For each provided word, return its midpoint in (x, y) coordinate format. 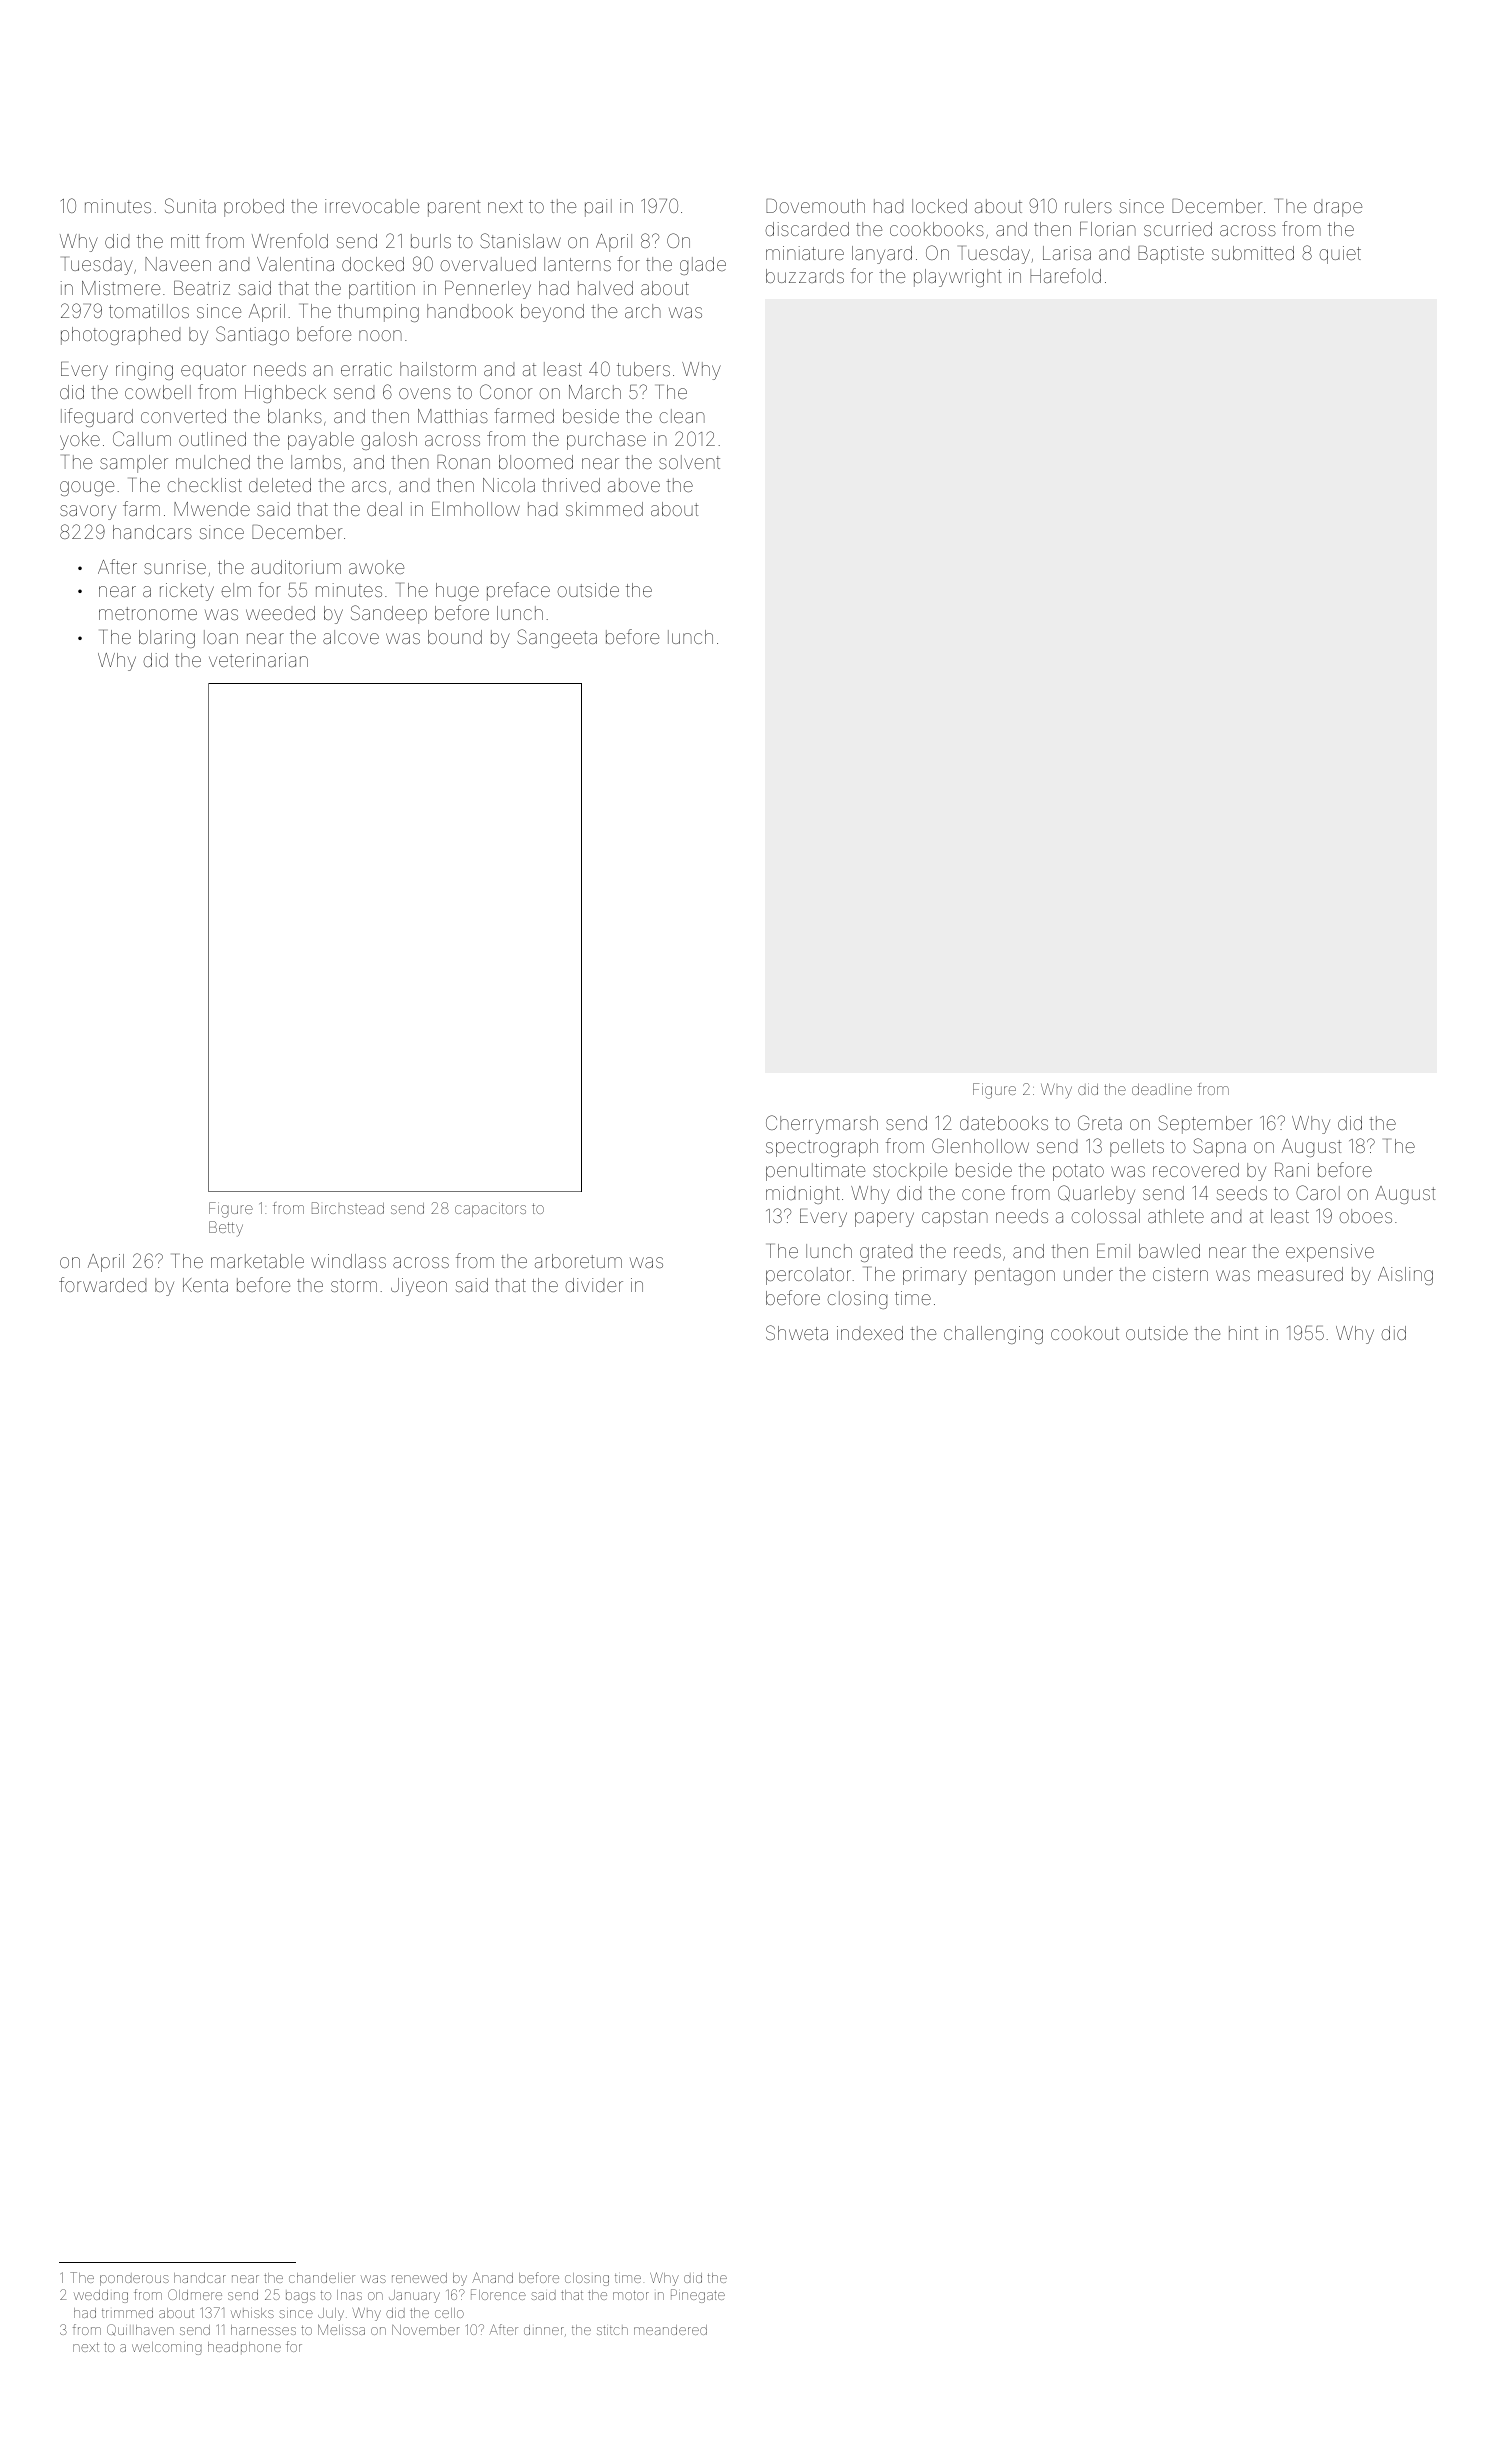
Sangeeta (557, 638)
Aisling (1405, 1276)
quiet (1340, 255)
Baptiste (1171, 255)
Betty (226, 1229)
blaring (167, 639)
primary (935, 1276)
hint (1243, 1333)
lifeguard (97, 417)
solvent (689, 462)
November (426, 2330)
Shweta (797, 1332)
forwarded (102, 1284)
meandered (670, 2330)
